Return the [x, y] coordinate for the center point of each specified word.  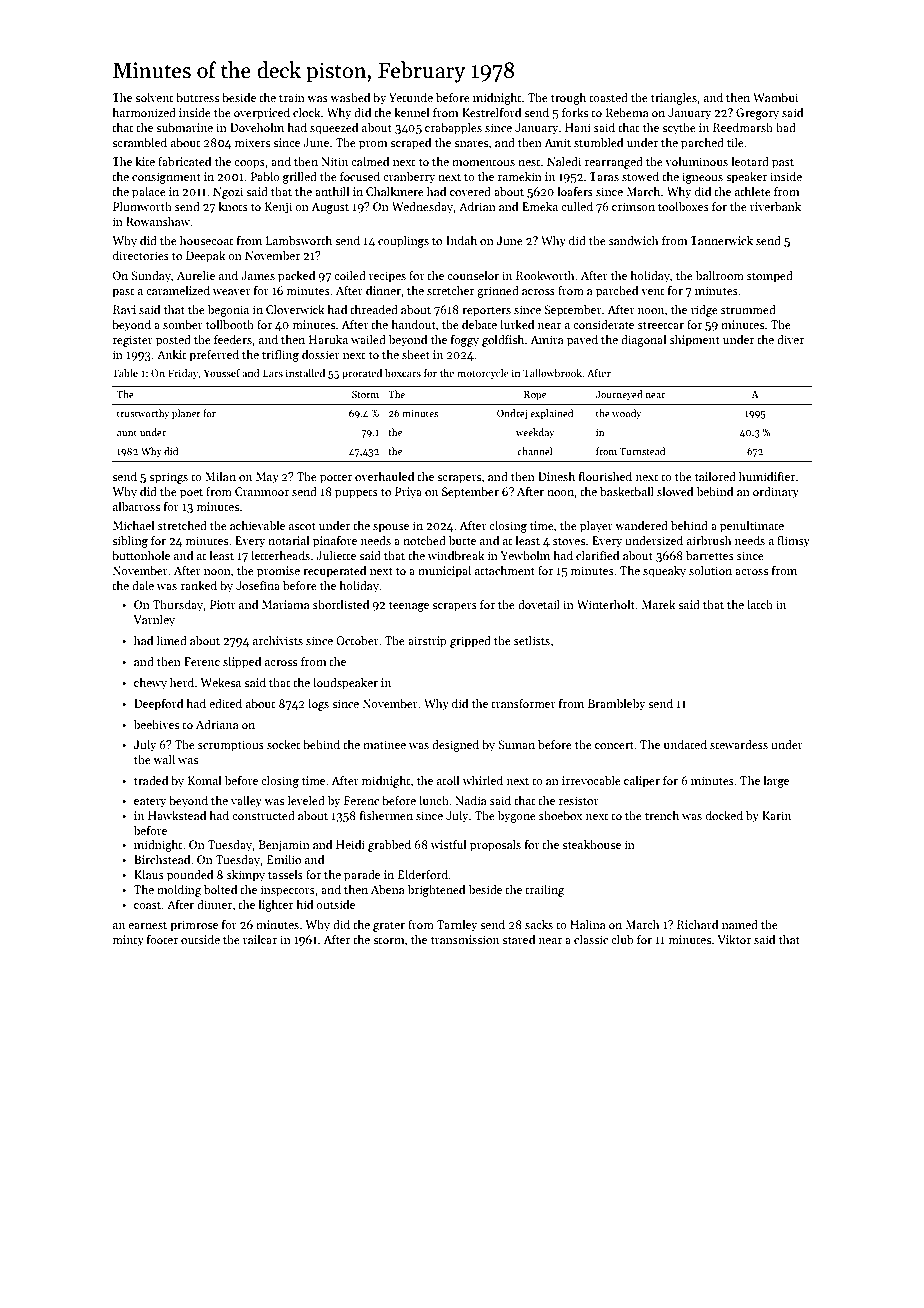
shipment [695, 341]
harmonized [144, 112]
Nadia [471, 800]
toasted [608, 97]
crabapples [453, 129]
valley [246, 802]
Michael [133, 525]
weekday [535, 433]
